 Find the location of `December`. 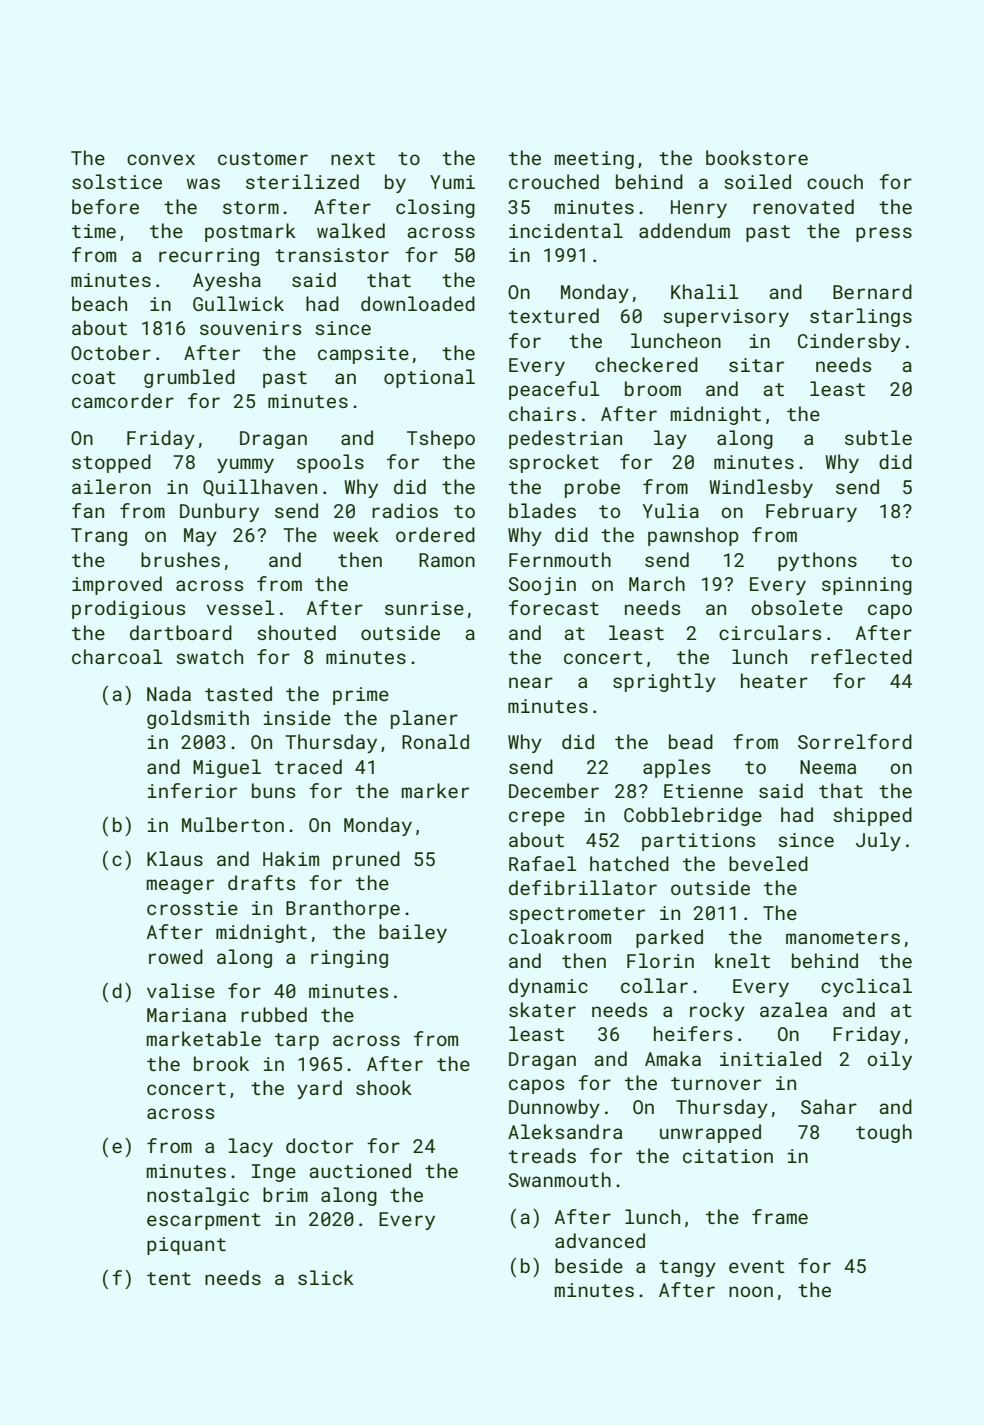

December is located at coordinates (554, 790).
